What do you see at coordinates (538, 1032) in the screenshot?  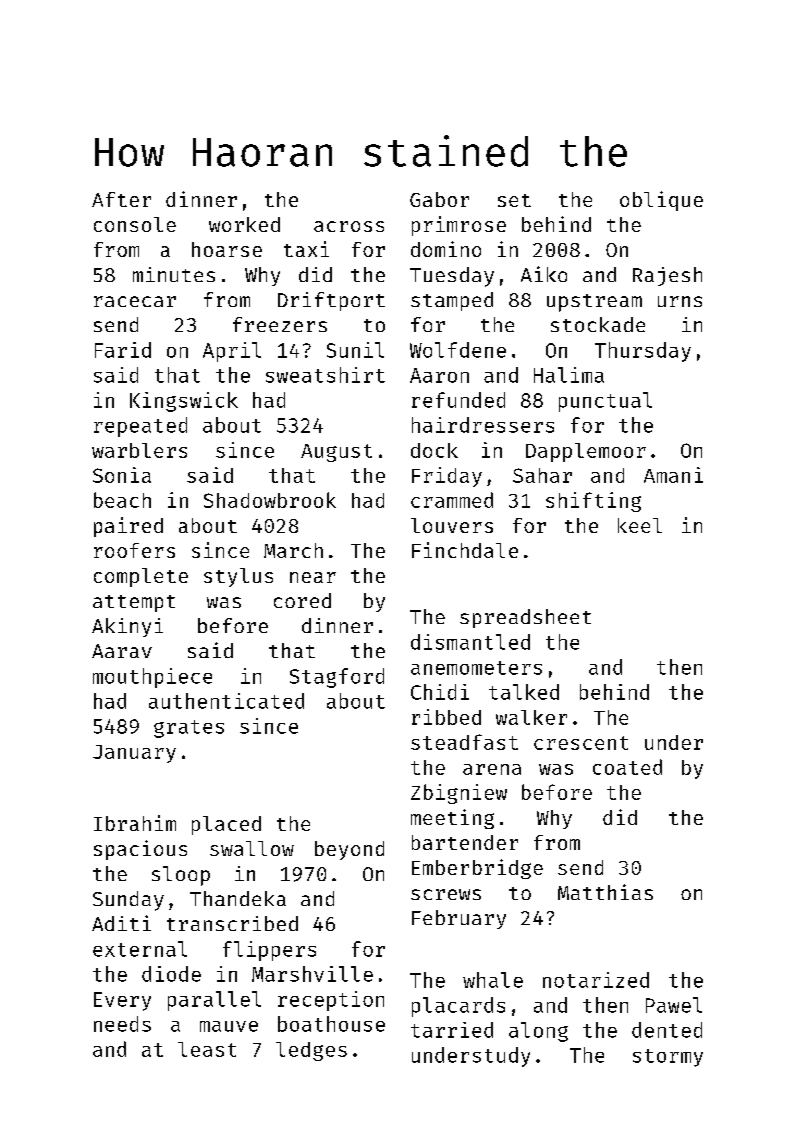 I see `along` at bounding box center [538, 1032].
